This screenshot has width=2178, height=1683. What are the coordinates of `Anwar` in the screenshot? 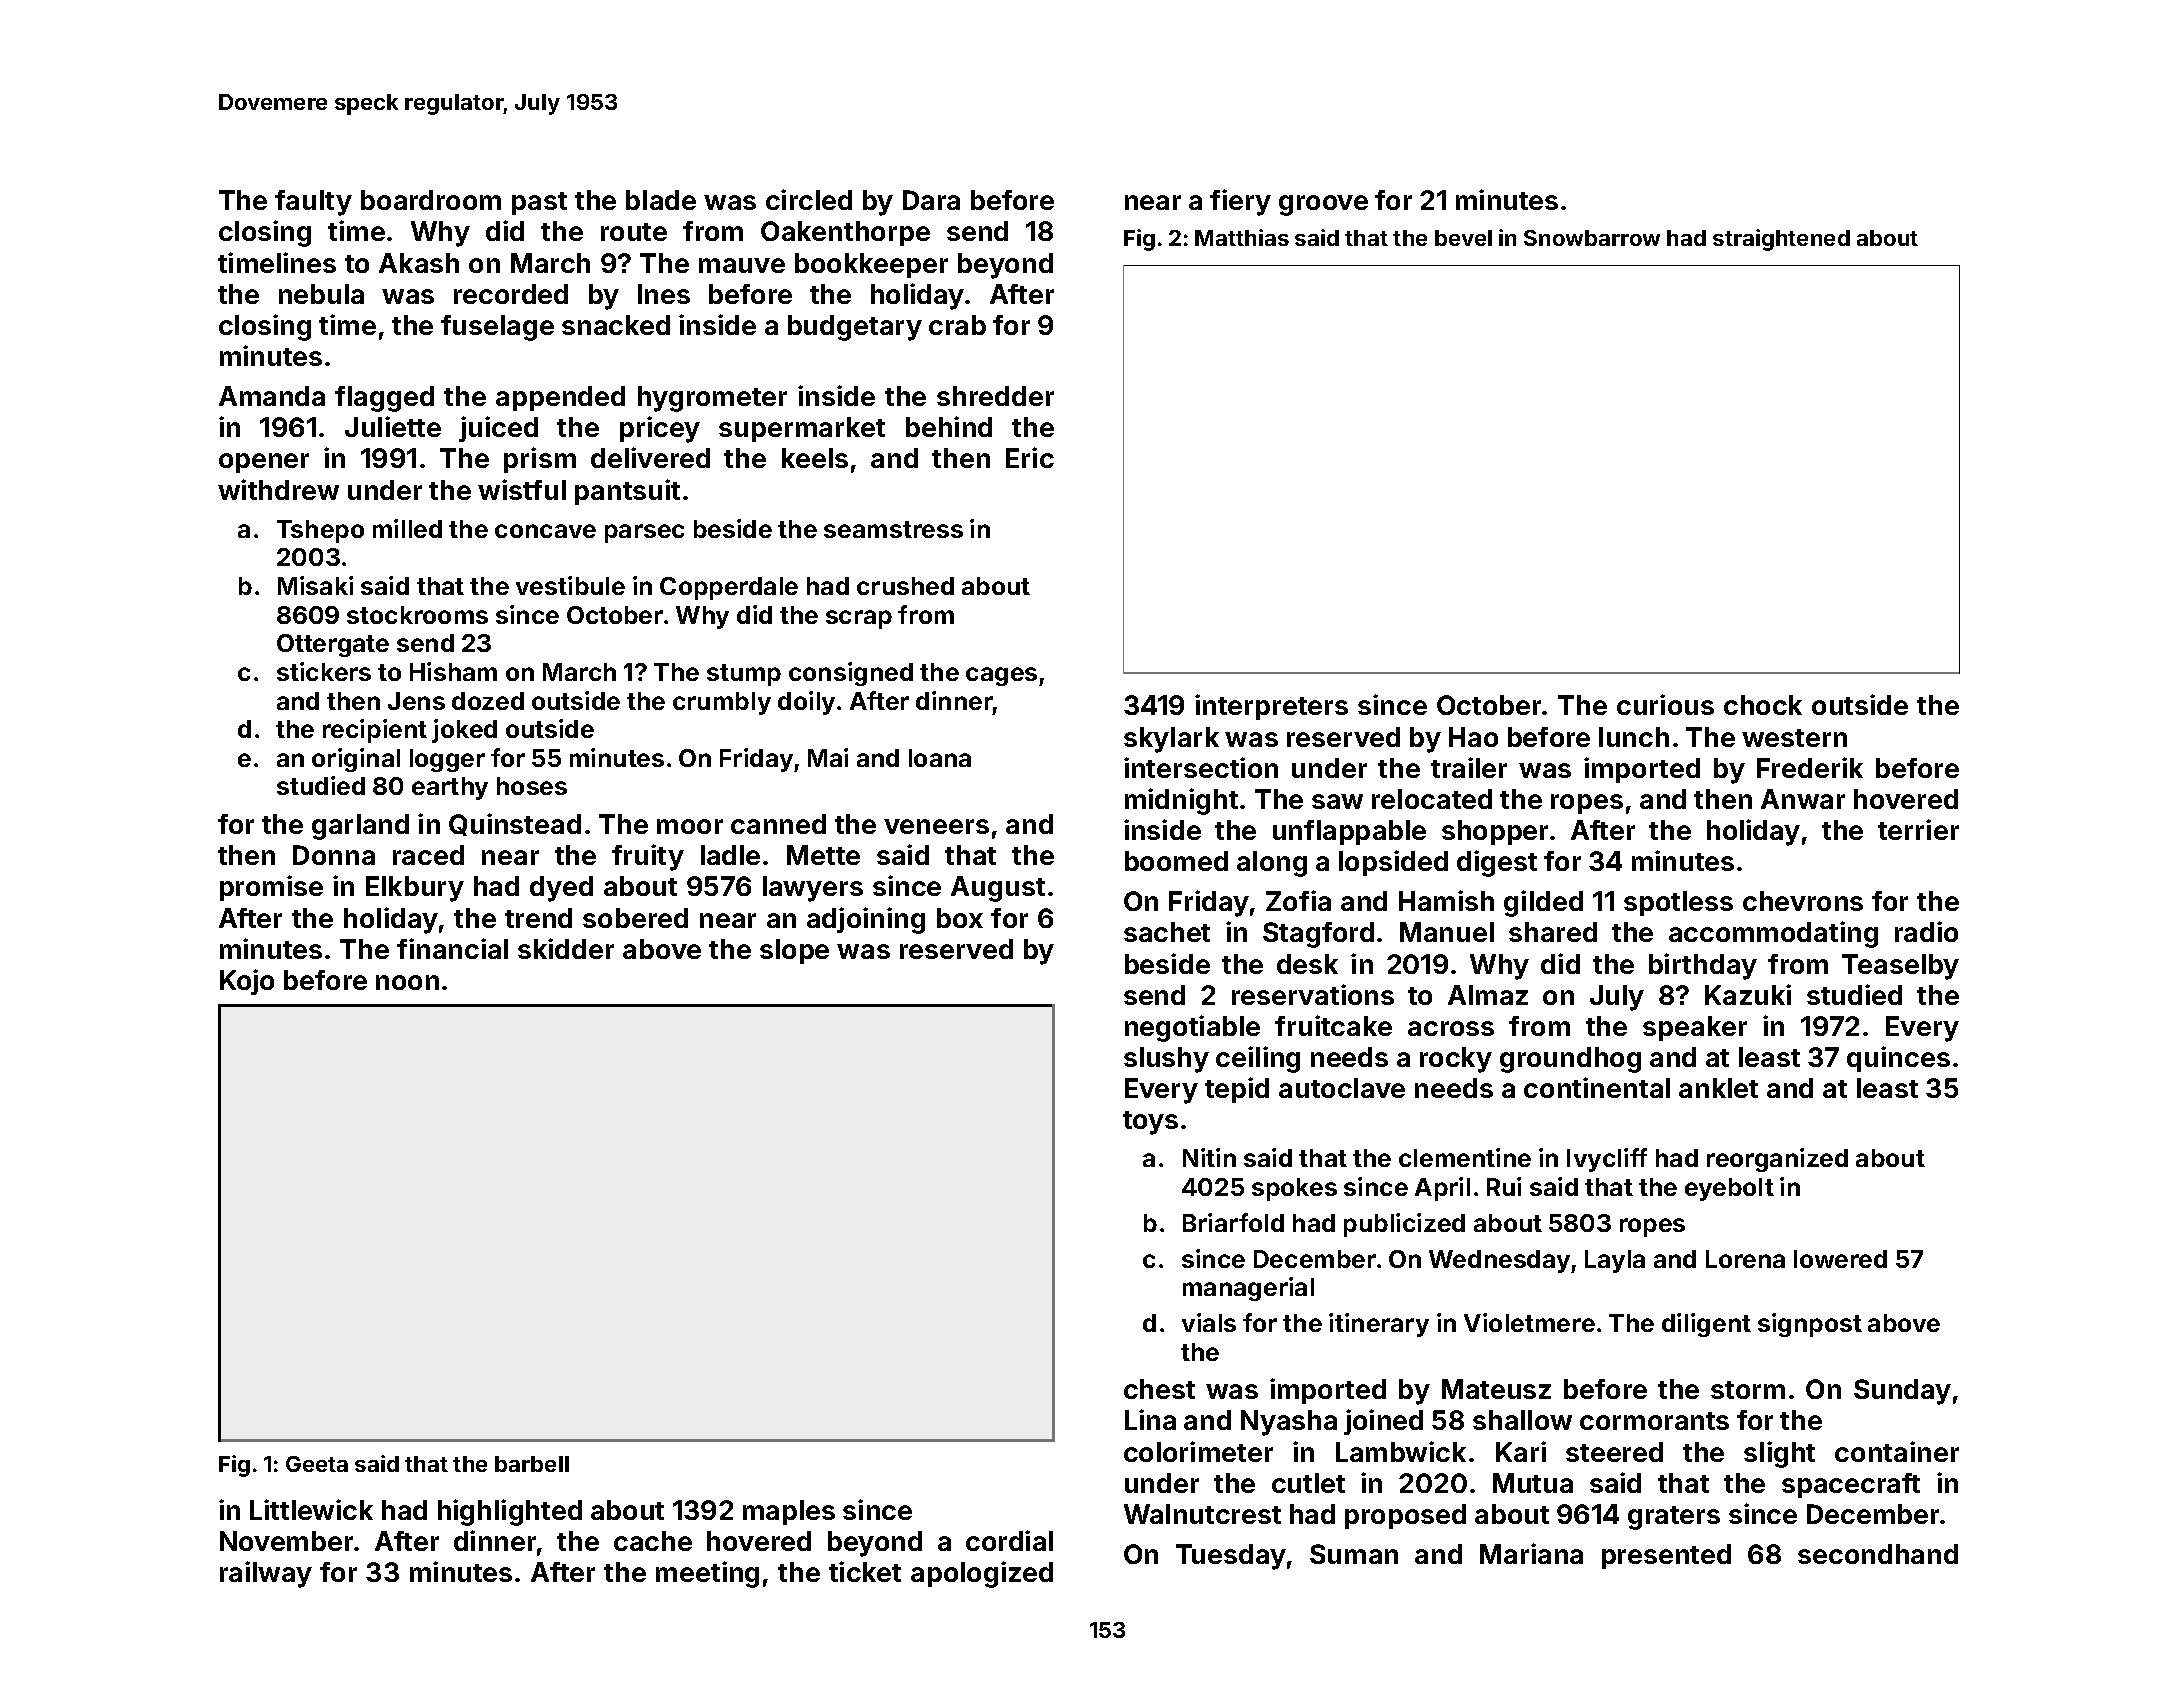 It's located at (1803, 799).
